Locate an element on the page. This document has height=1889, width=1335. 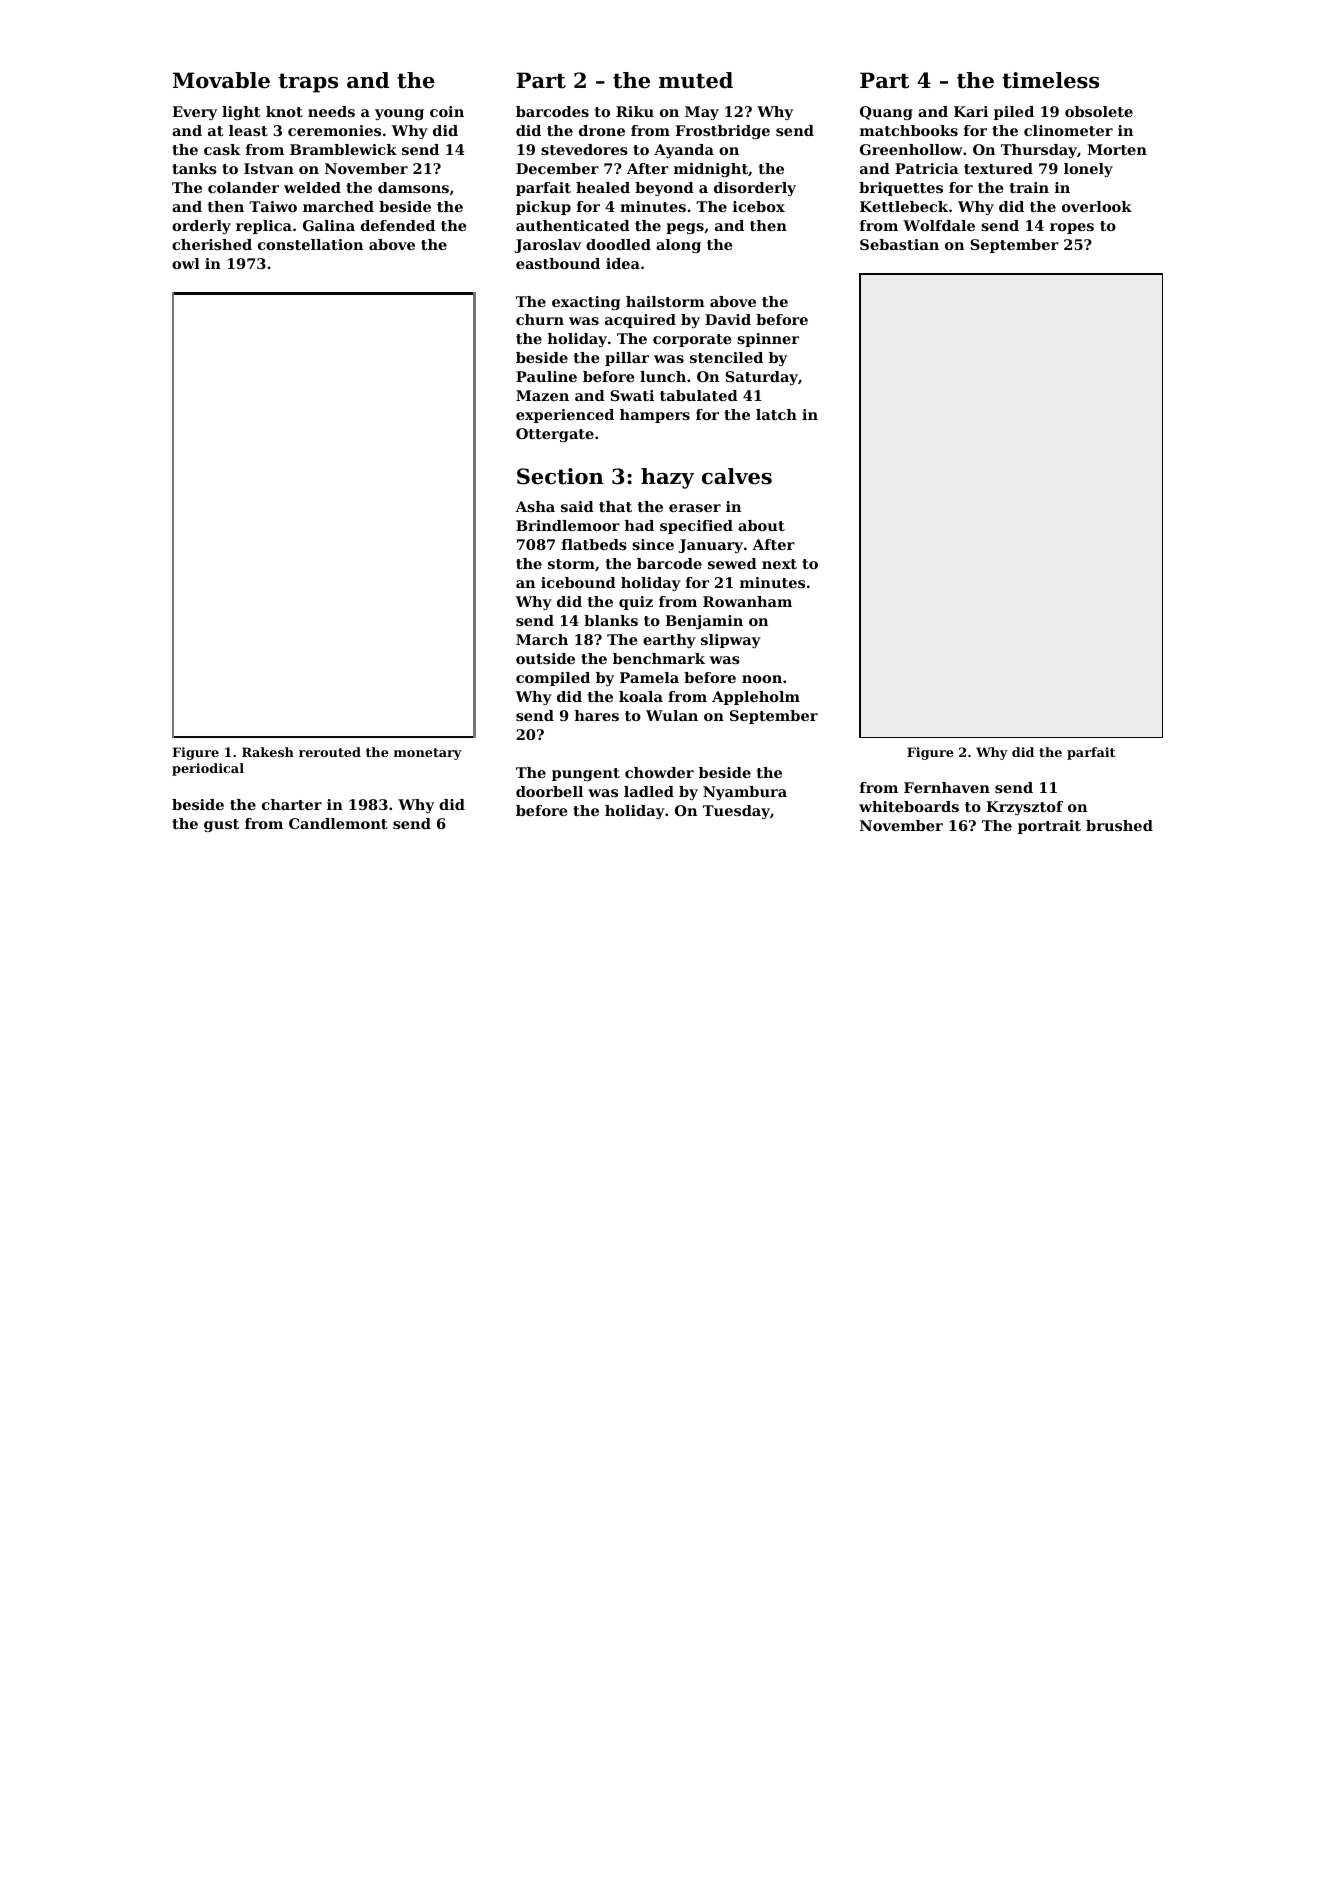
midnight is located at coordinates (711, 170).
